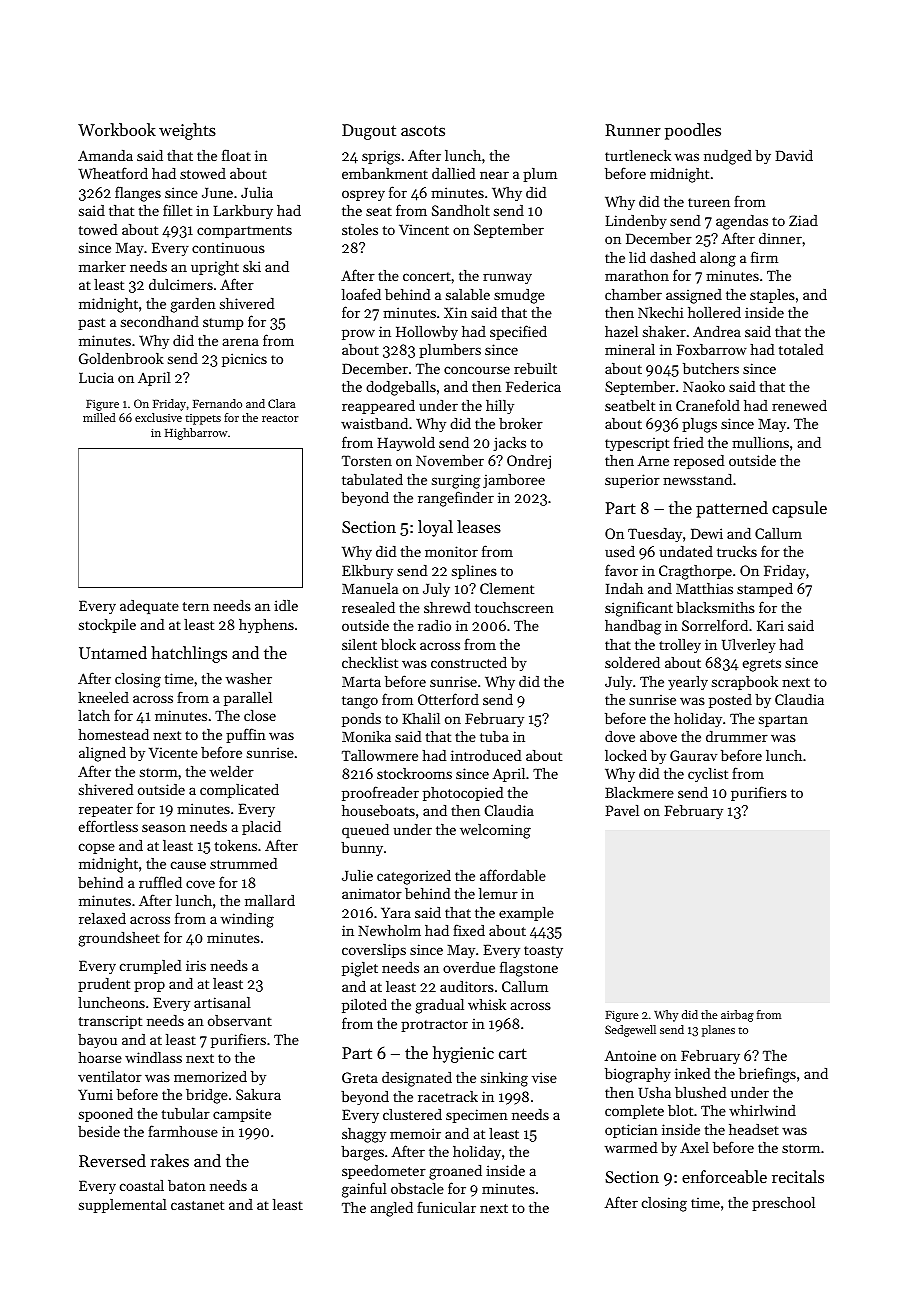  Describe the element at coordinates (164, 828) in the document. I see `season` at that location.
